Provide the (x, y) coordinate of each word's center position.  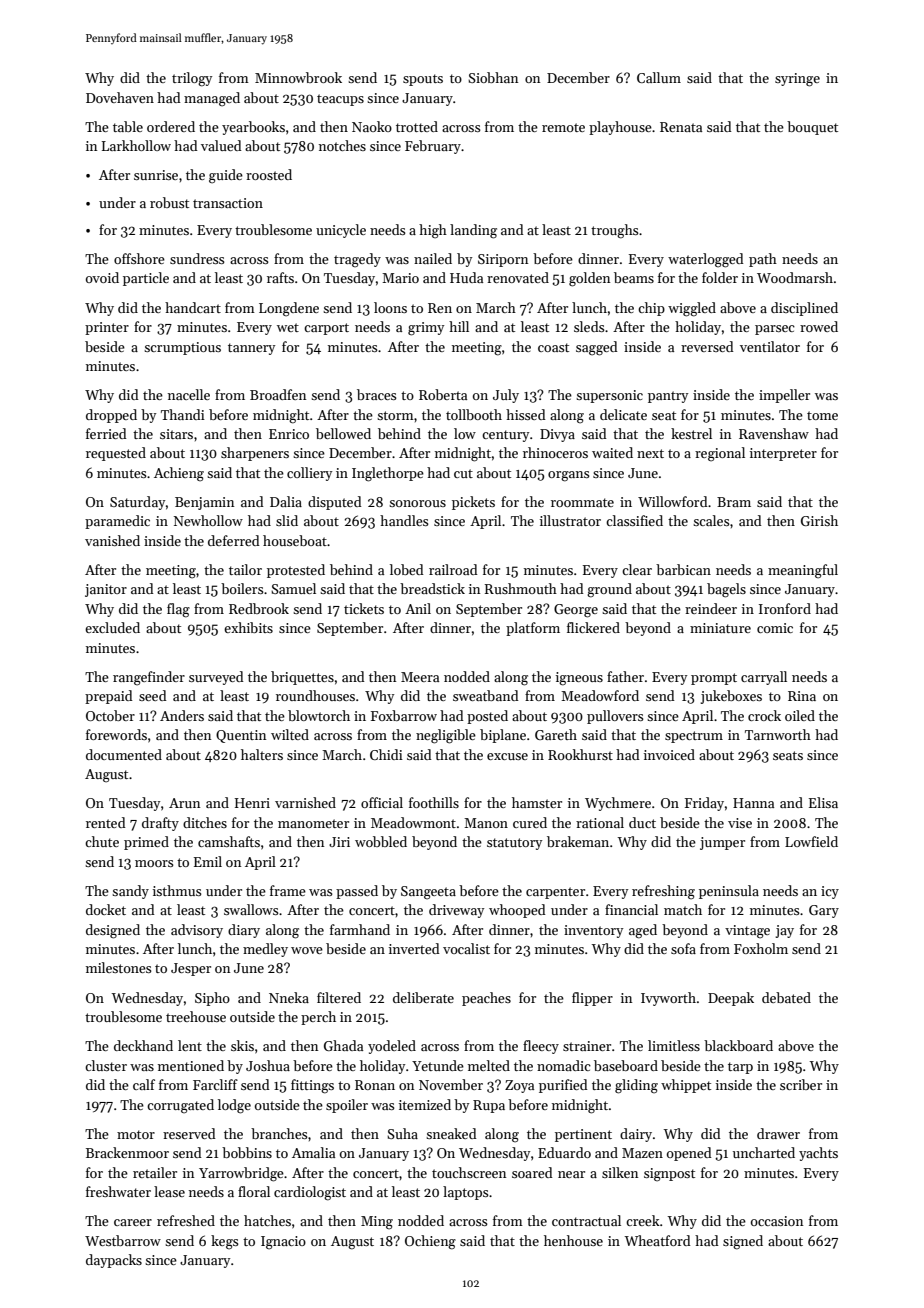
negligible (446, 736)
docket (106, 909)
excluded (112, 627)
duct (642, 822)
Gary (824, 911)
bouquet (812, 128)
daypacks (114, 1261)
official (382, 802)
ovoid (102, 277)
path (763, 260)
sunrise (156, 175)
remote (563, 127)
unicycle (341, 231)
